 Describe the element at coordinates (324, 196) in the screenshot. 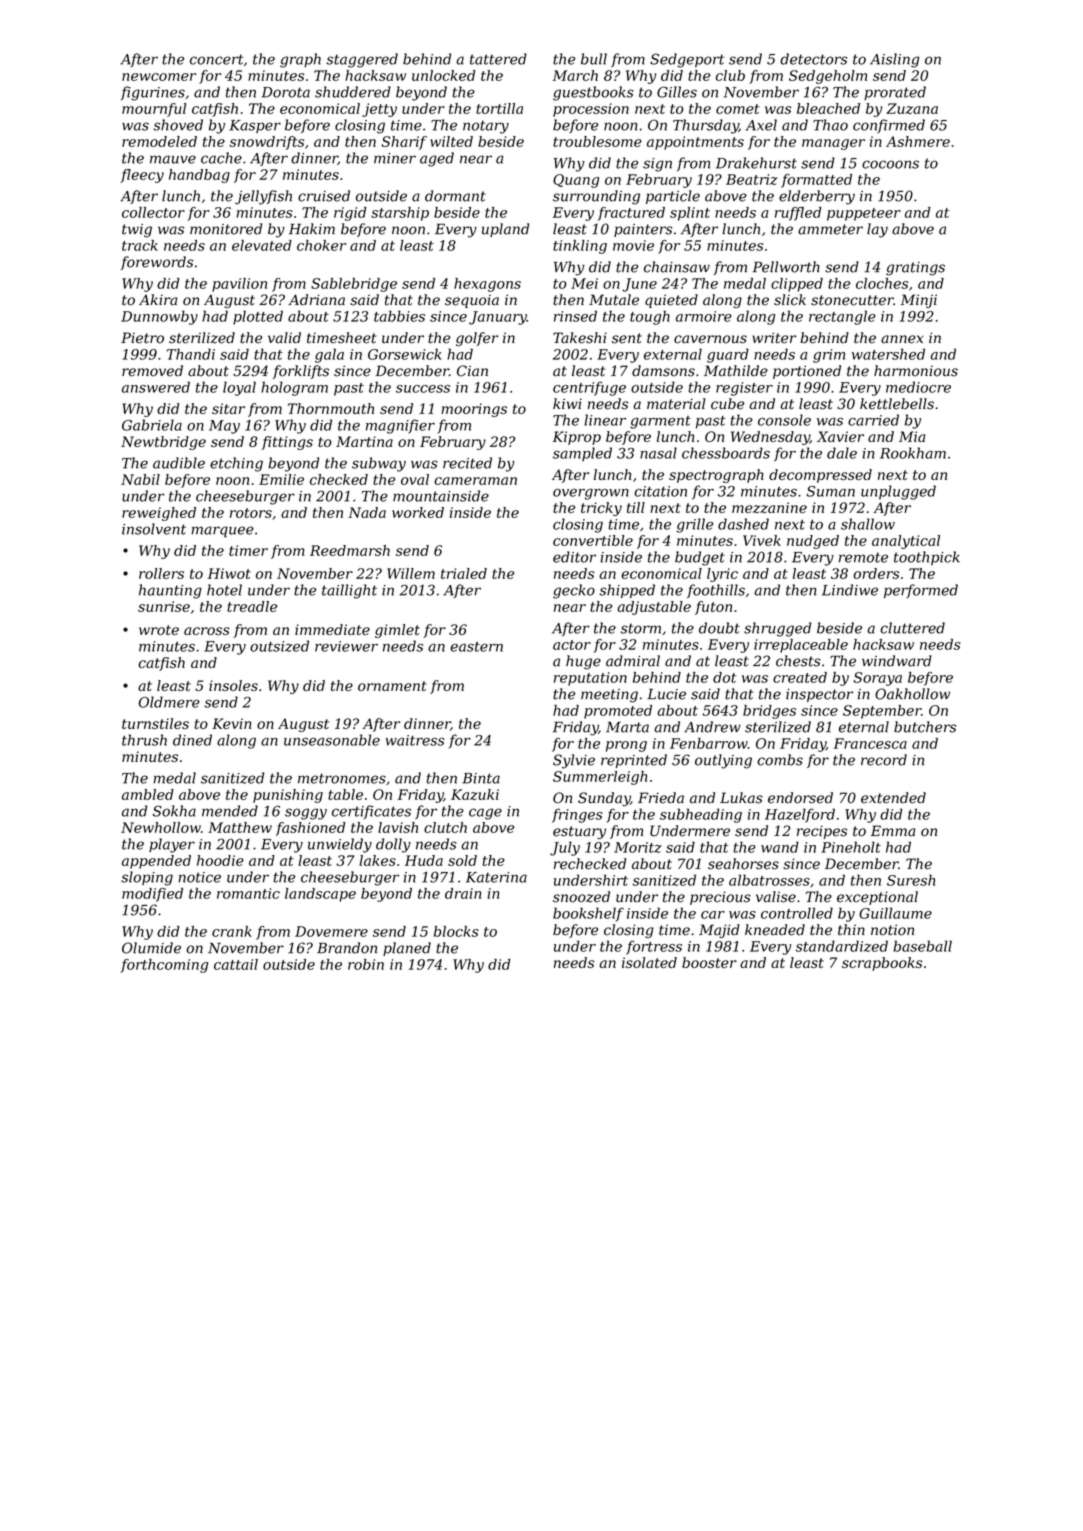

I see `cruised` at that location.
